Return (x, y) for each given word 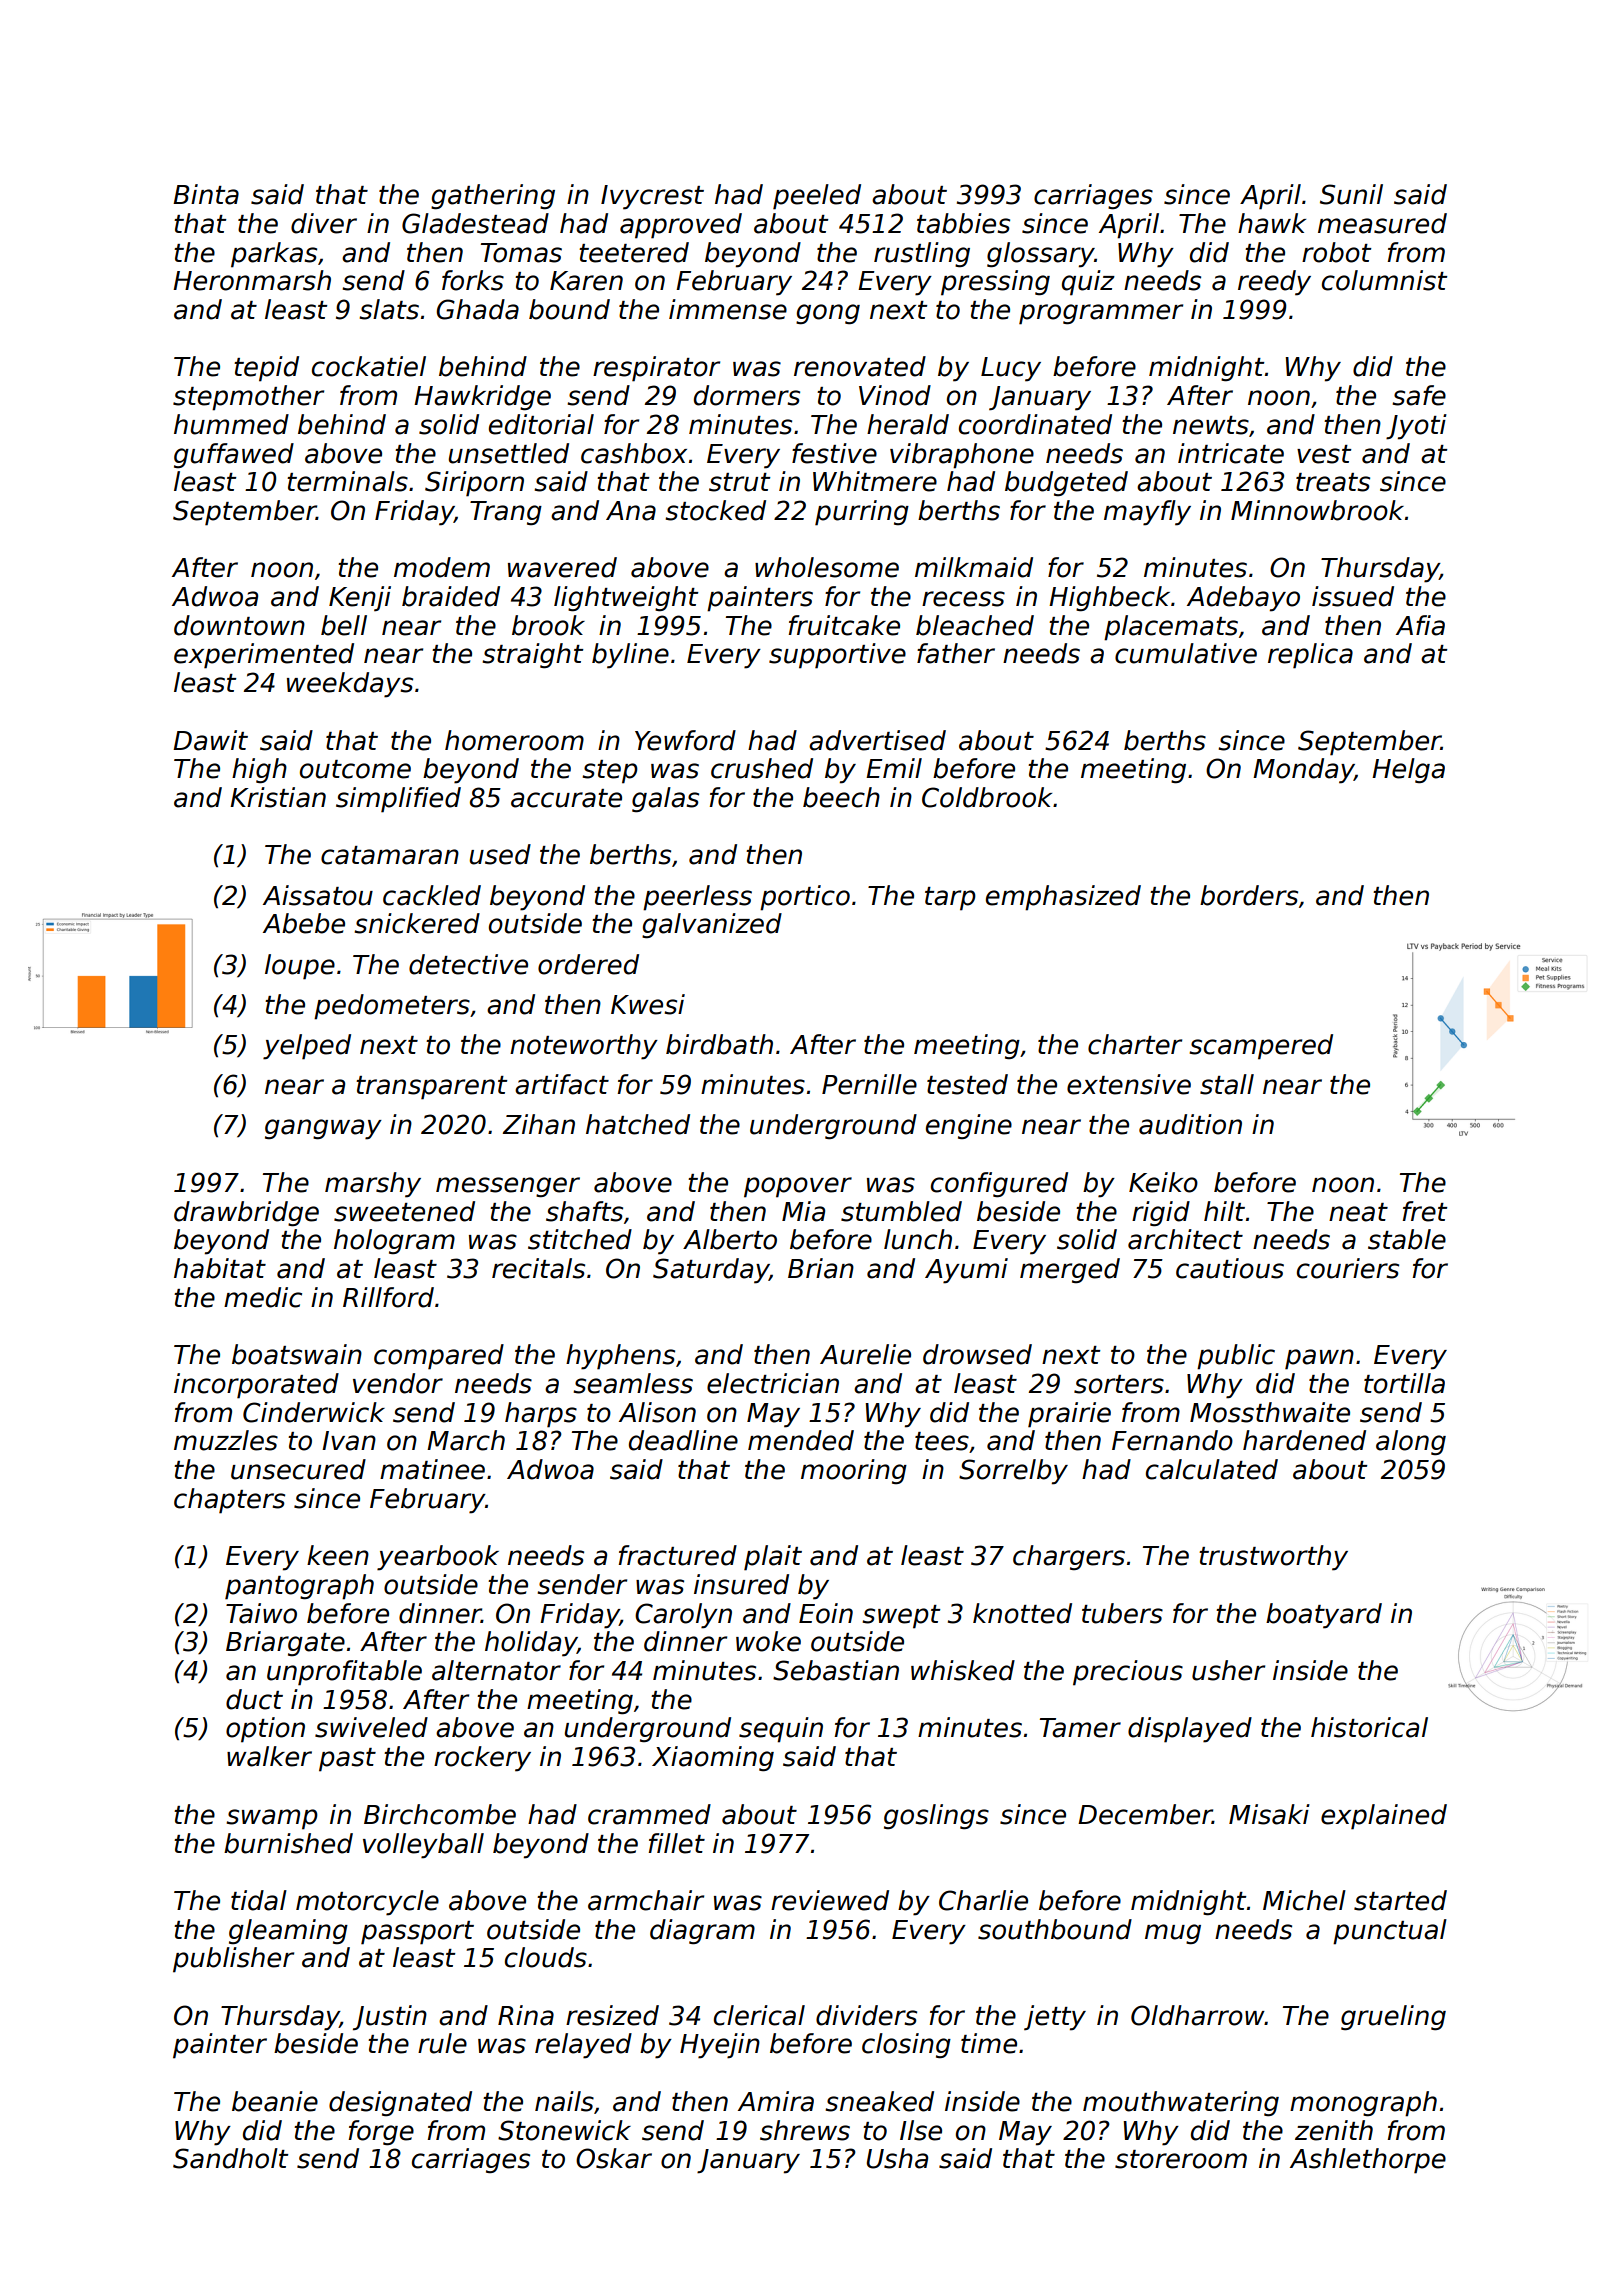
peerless (697, 898)
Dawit (210, 740)
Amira (776, 2101)
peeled (817, 197)
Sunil (1351, 194)
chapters (229, 1501)
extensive (1129, 1084)
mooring (854, 1472)
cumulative (1186, 653)
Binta (206, 194)
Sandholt (230, 2158)
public (1236, 1357)
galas (665, 800)
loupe (300, 967)
